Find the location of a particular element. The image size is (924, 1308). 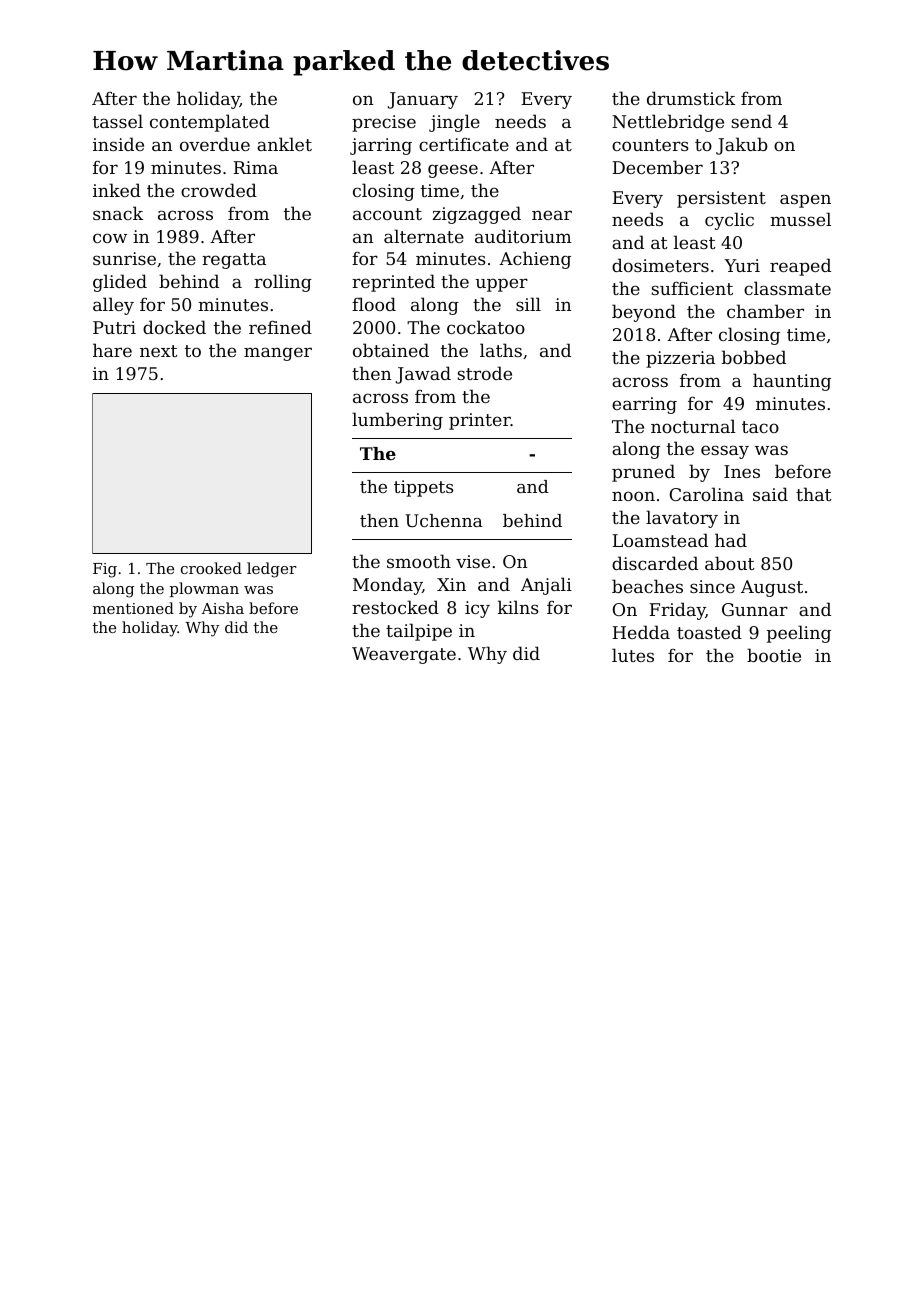

cockatoo is located at coordinates (486, 327).
